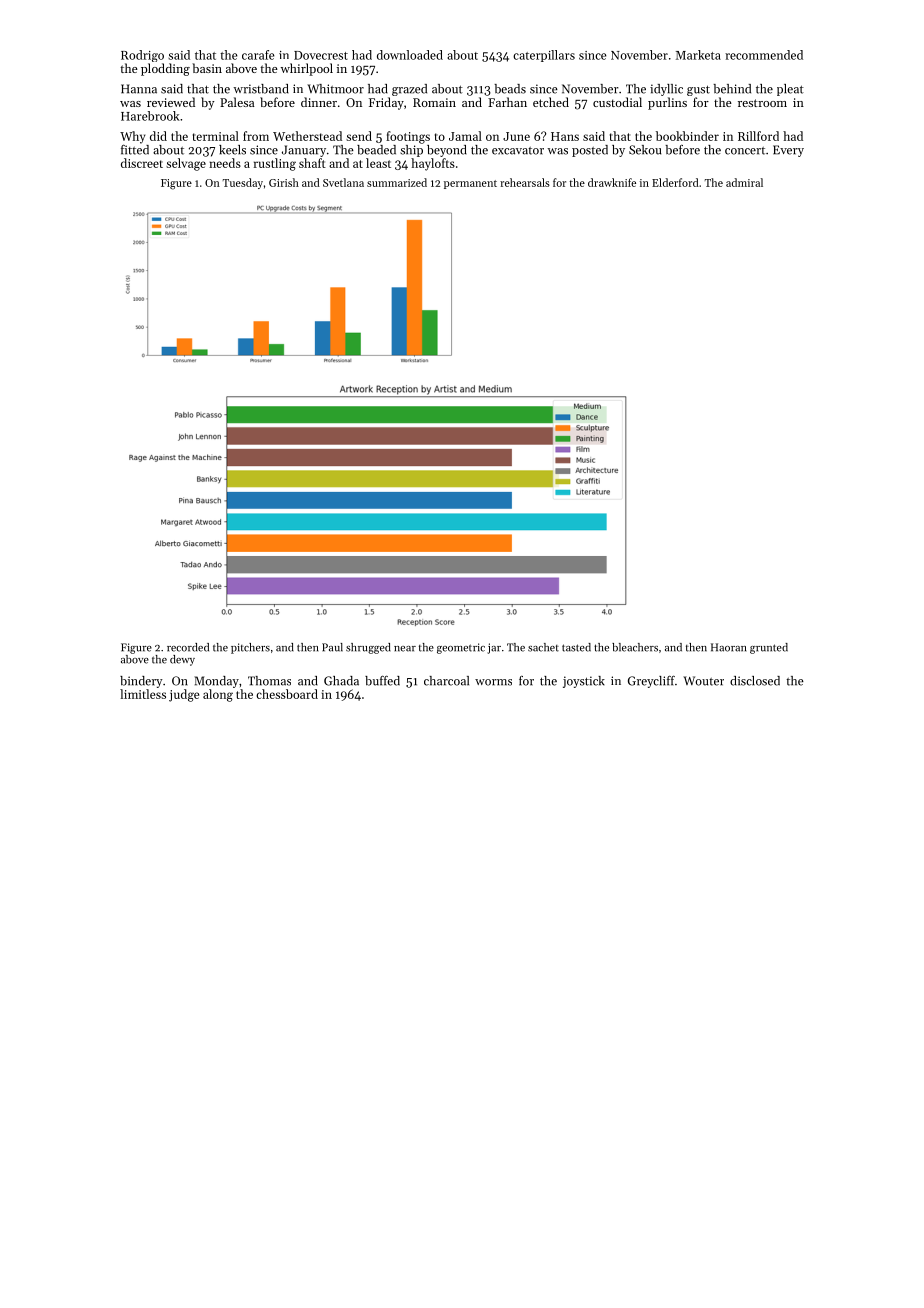 The width and height of the page is (924, 1308). Describe the element at coordinates (461, 648) in the page. I see `geometric` at that location.
